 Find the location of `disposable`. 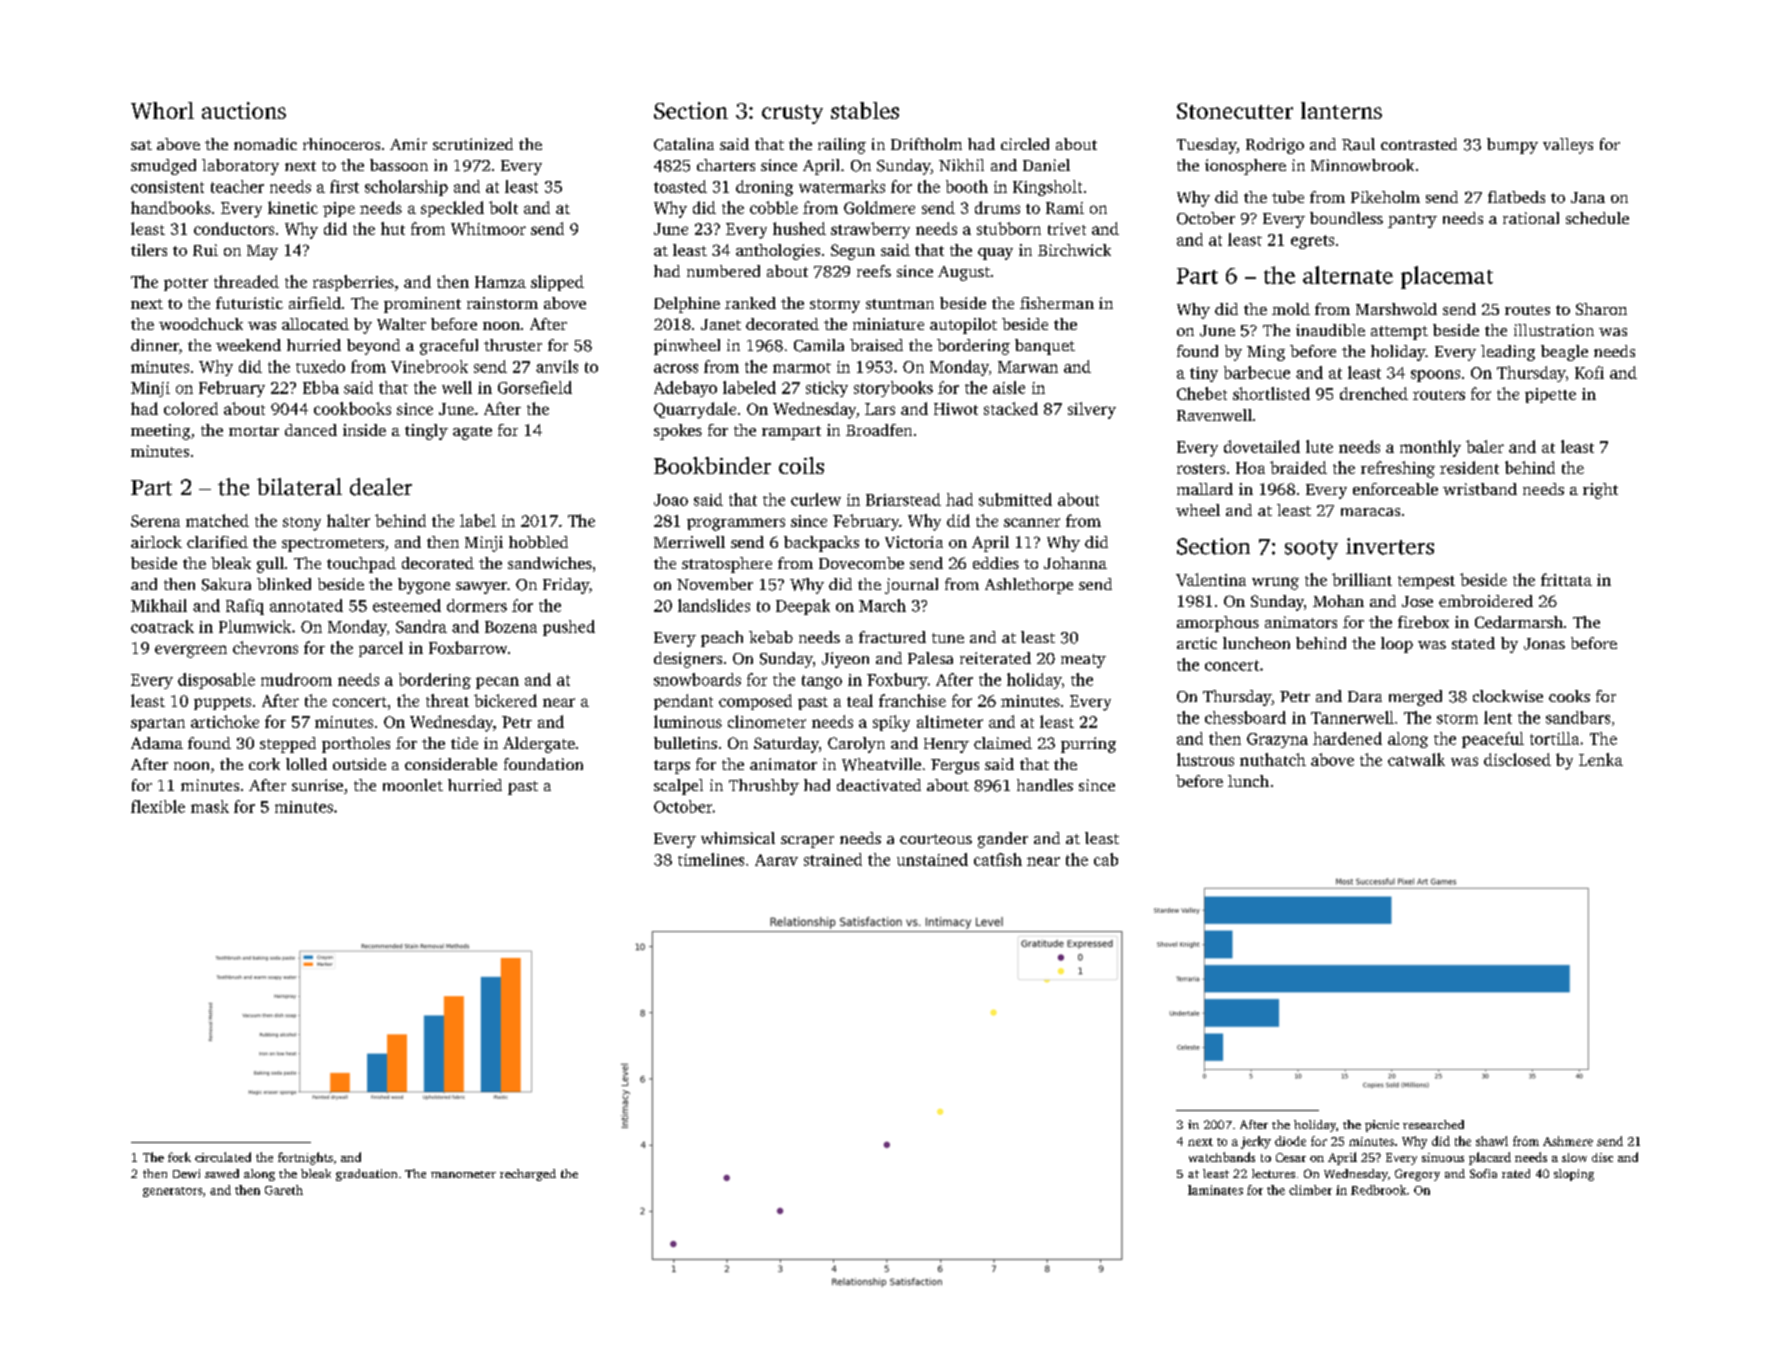

disposable is located at coordinates (216, 681).
